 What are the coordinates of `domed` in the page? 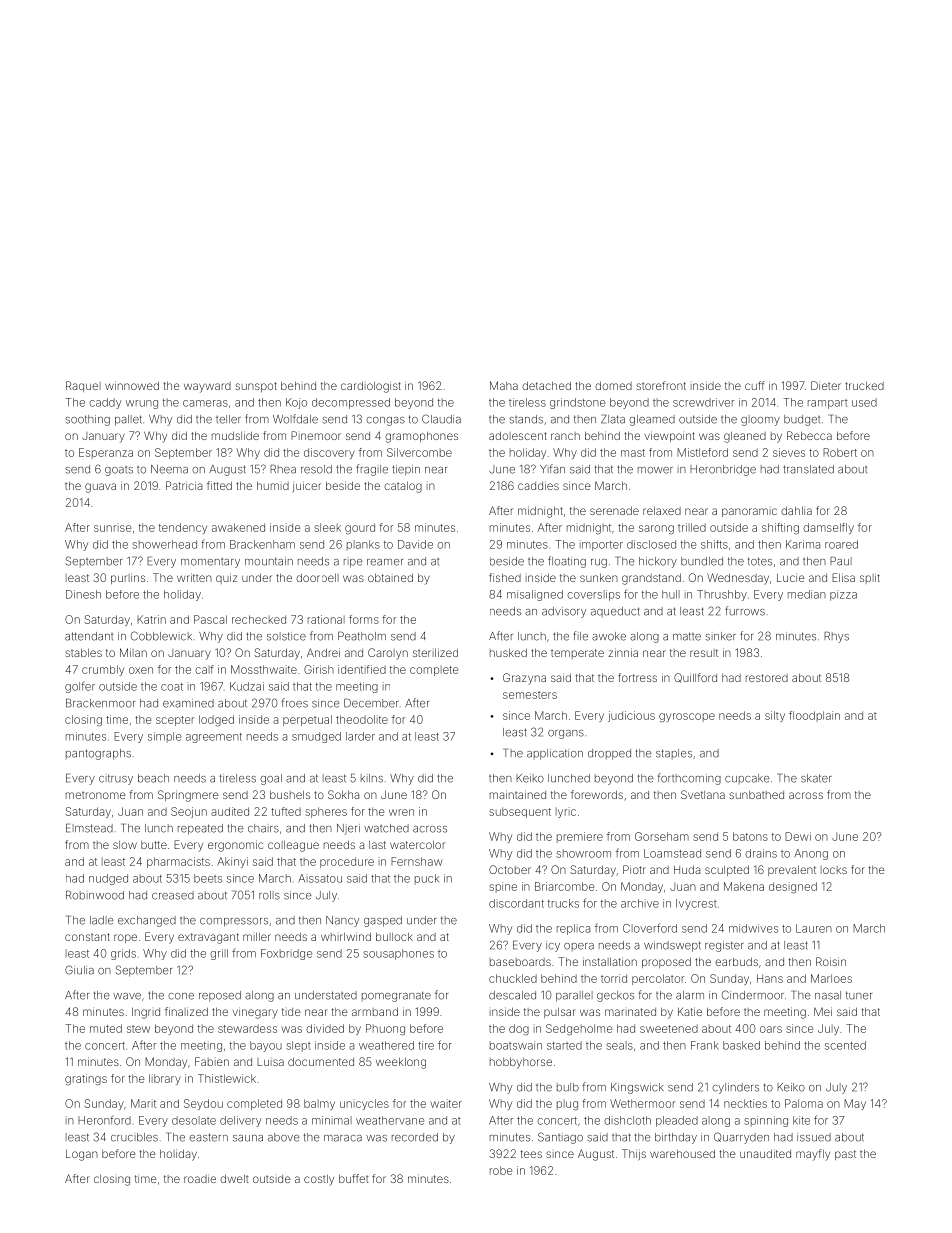 It's located at (613, 385).
